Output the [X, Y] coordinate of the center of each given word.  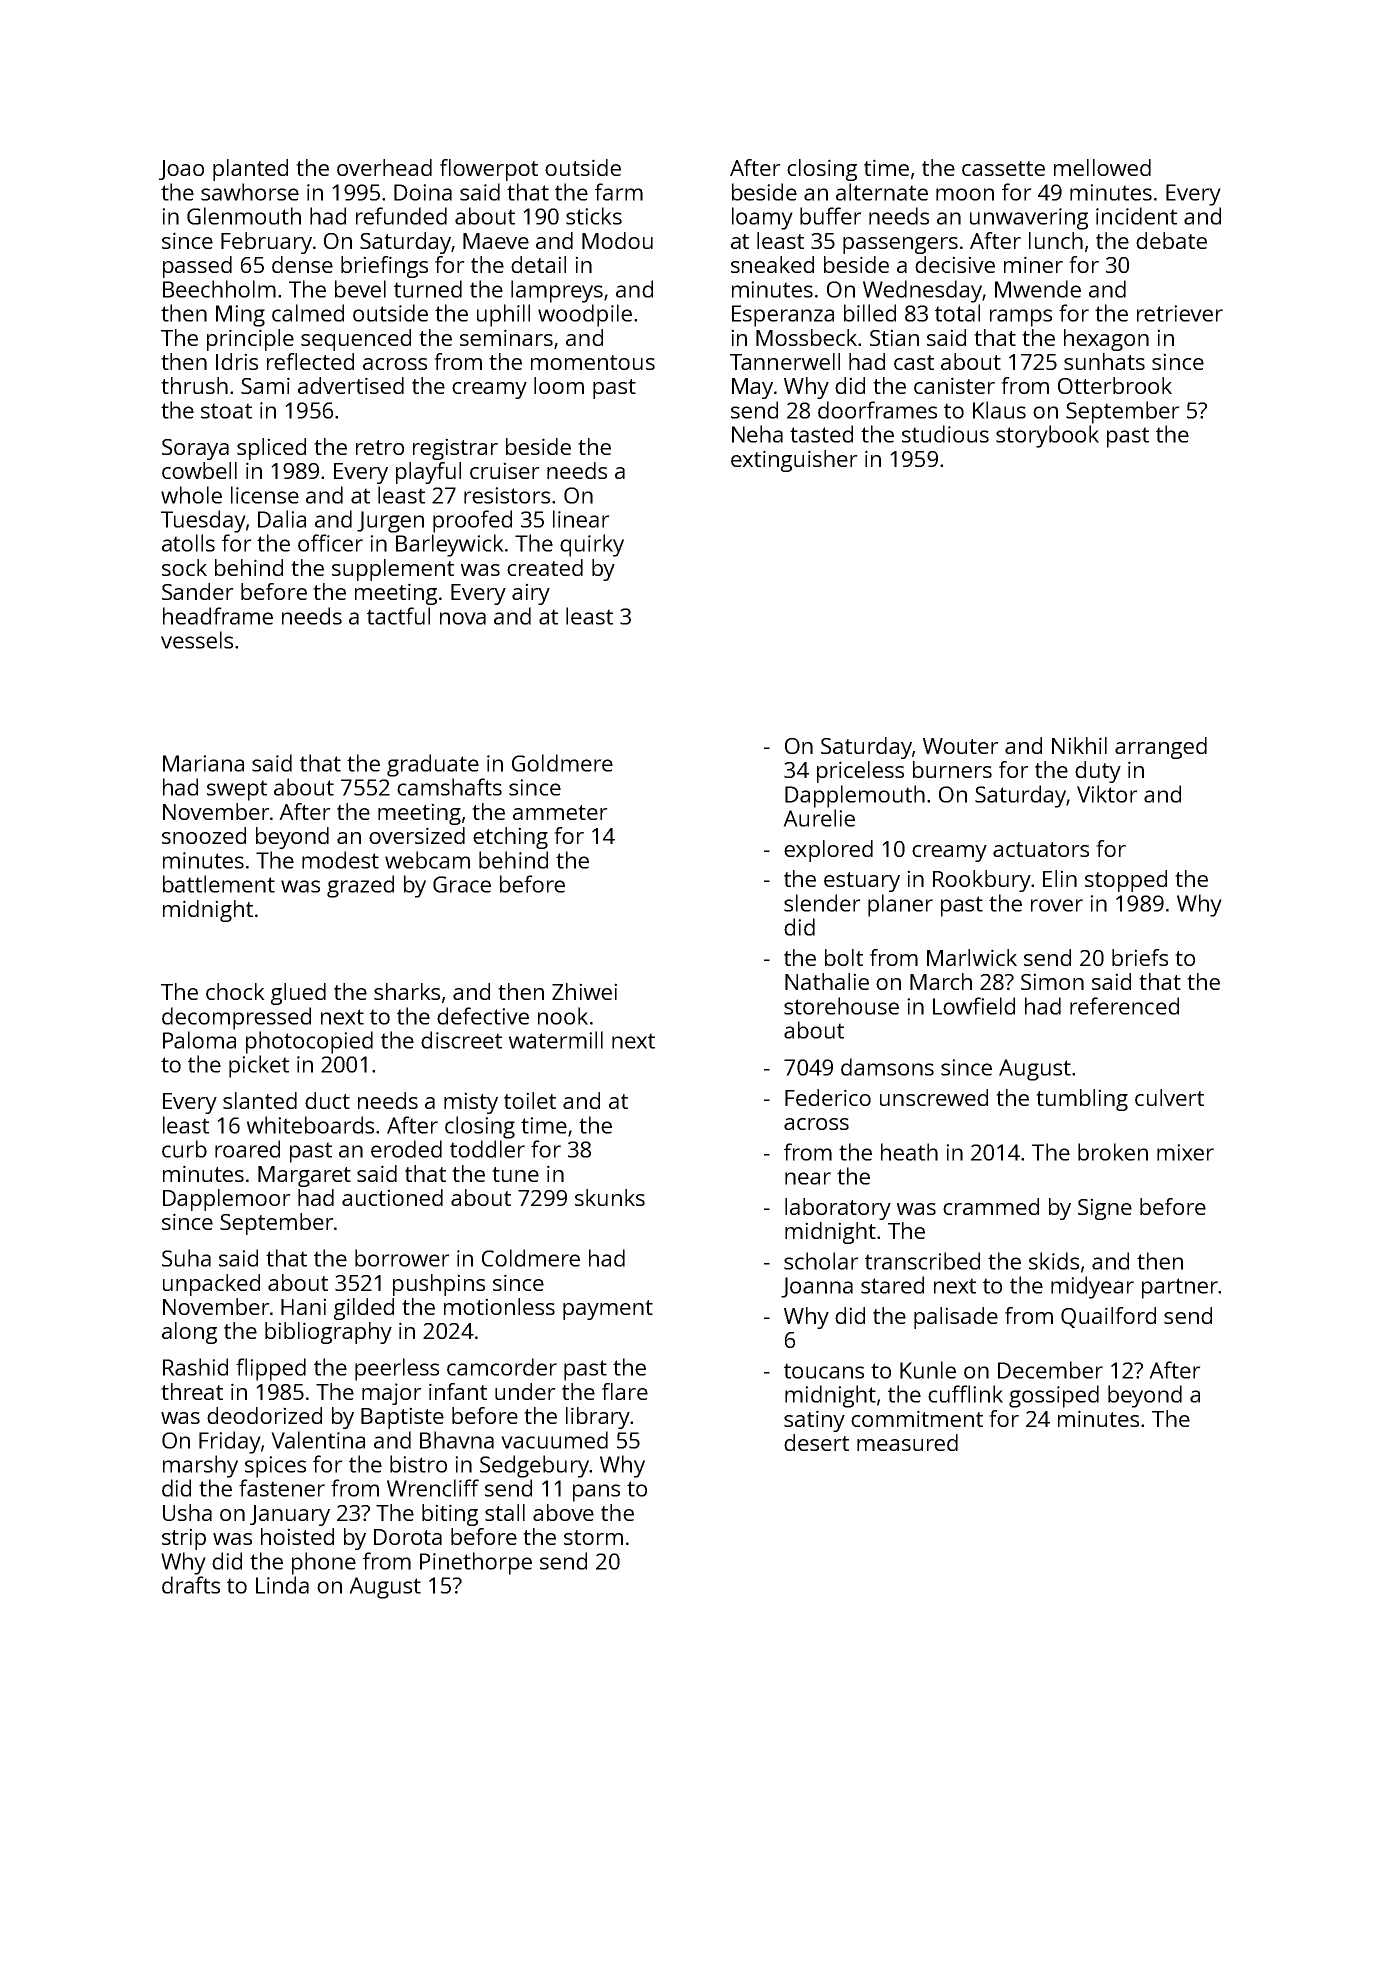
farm [619, 192]
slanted [260, 1100]
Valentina [318, 1440]
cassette [1003, 168]
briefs [1140, 957]
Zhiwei [584, 991]
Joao [181, 170]
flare [625, 1391]
